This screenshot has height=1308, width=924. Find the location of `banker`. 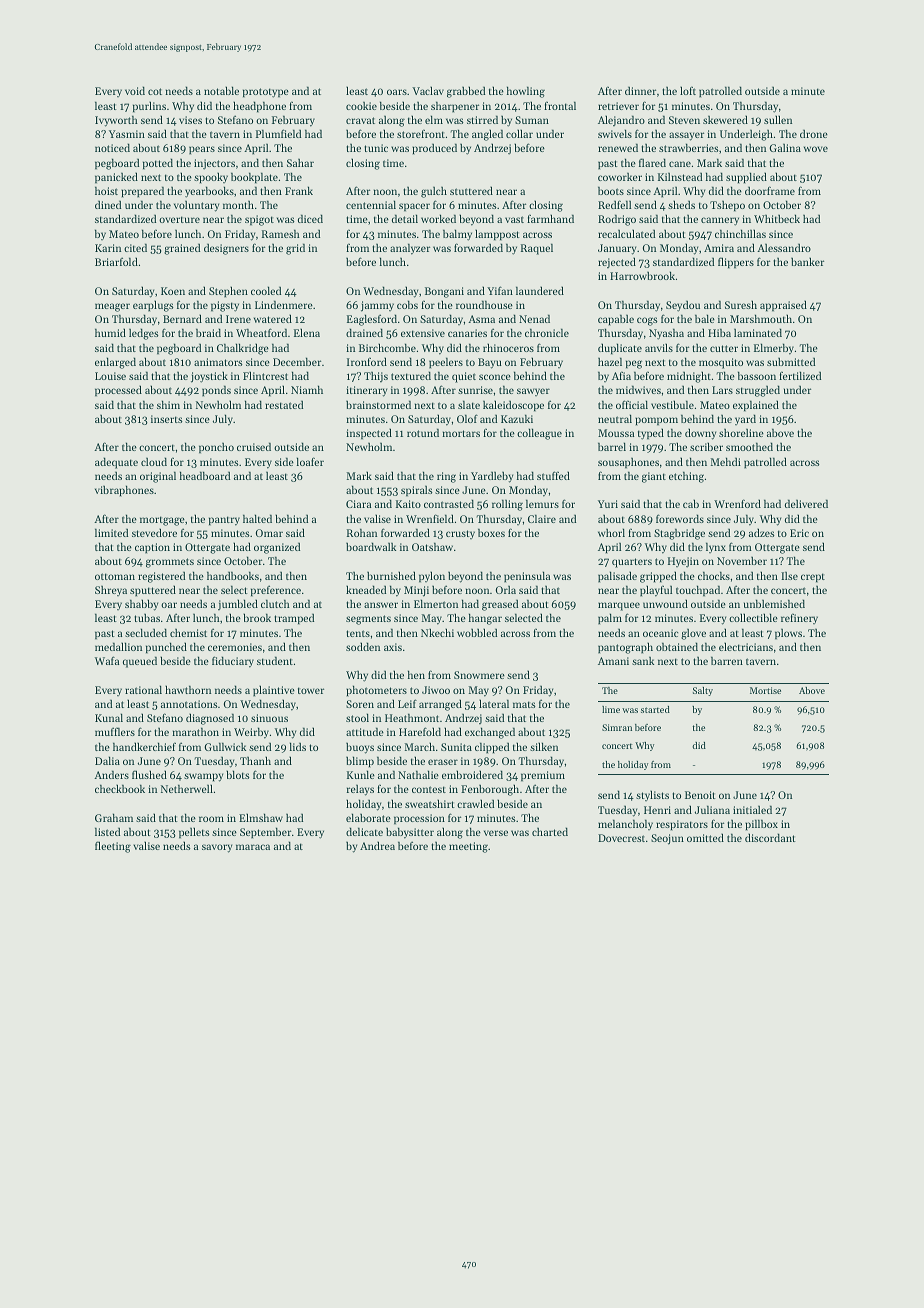

banker is located at coordinates (807, 262).
